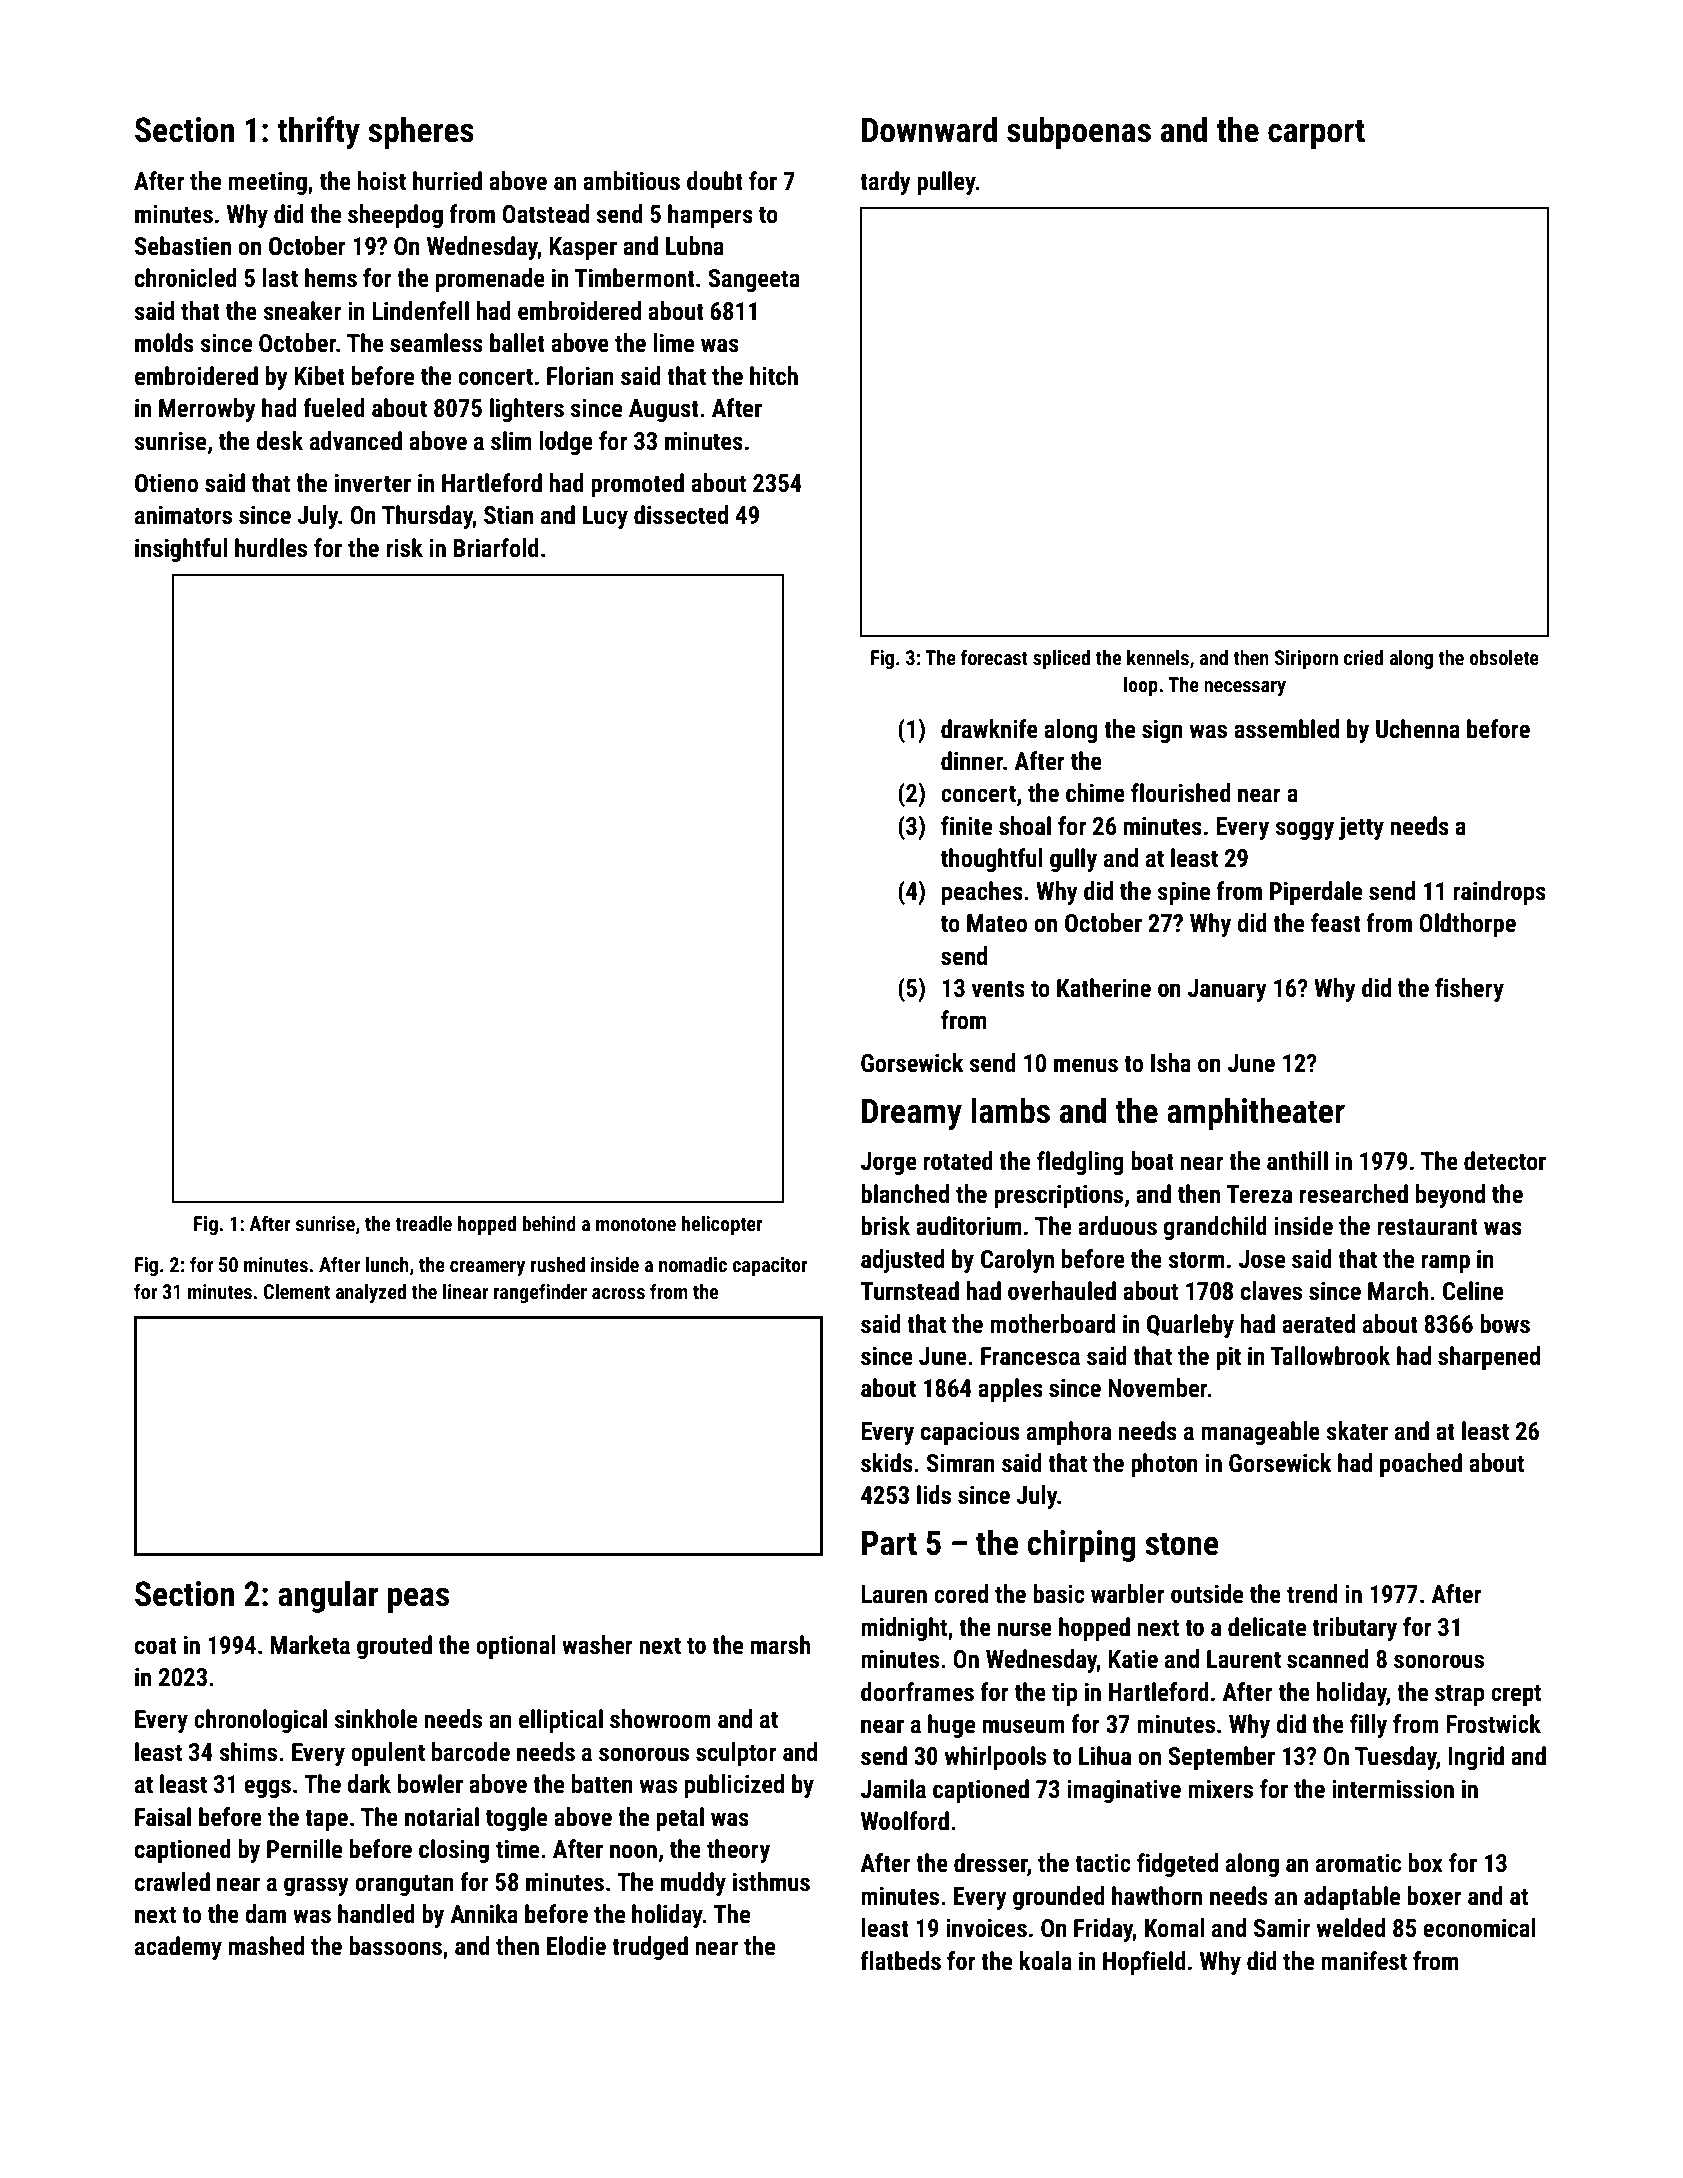 This screenshot has width=1683, height=2178. What do you see at coordinates (318, 132) in the screenshot?
I see `thrifty` at bounding box center [318, 132].
